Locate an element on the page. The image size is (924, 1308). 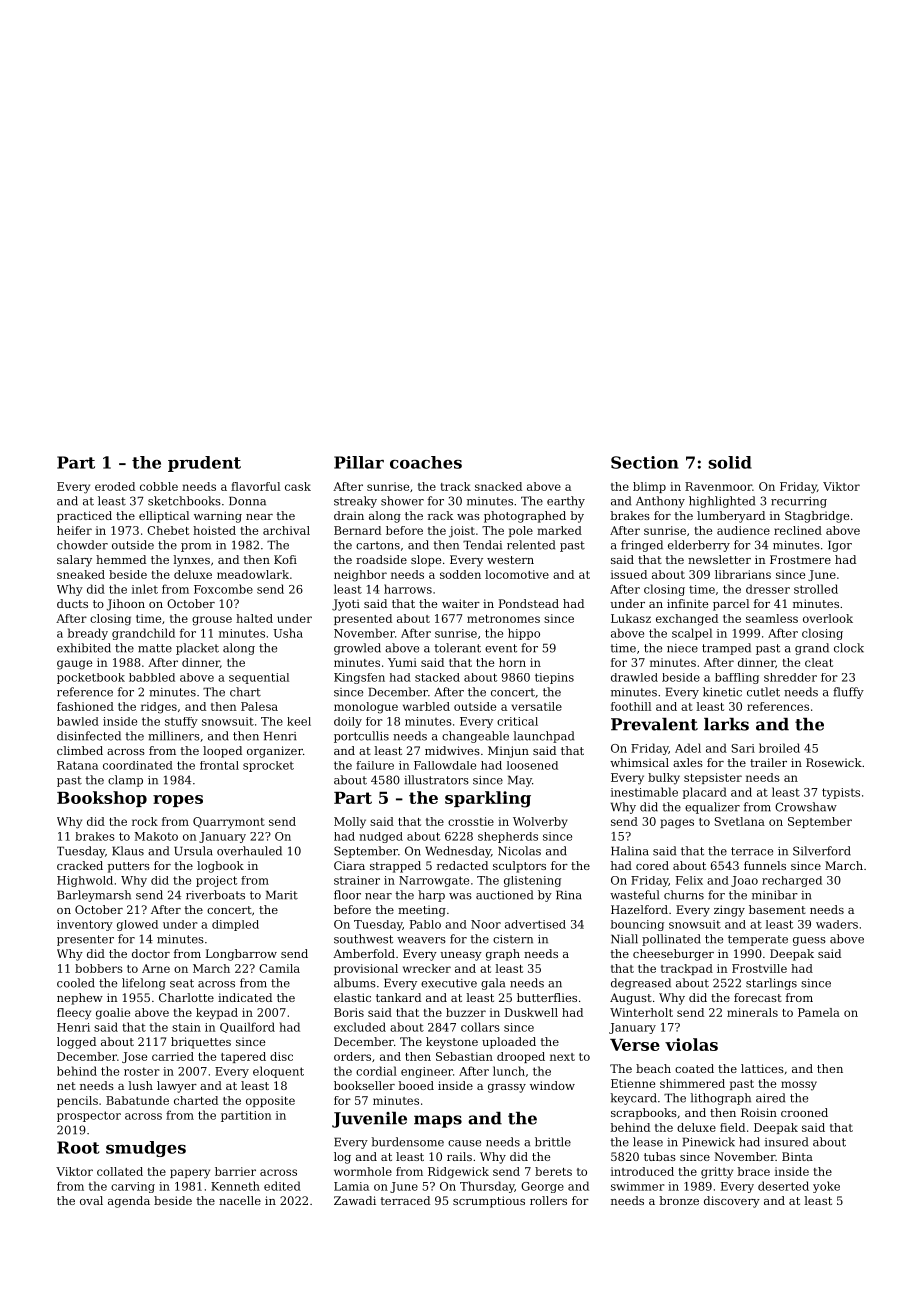
bawled is located at coordinates (78, 721).
